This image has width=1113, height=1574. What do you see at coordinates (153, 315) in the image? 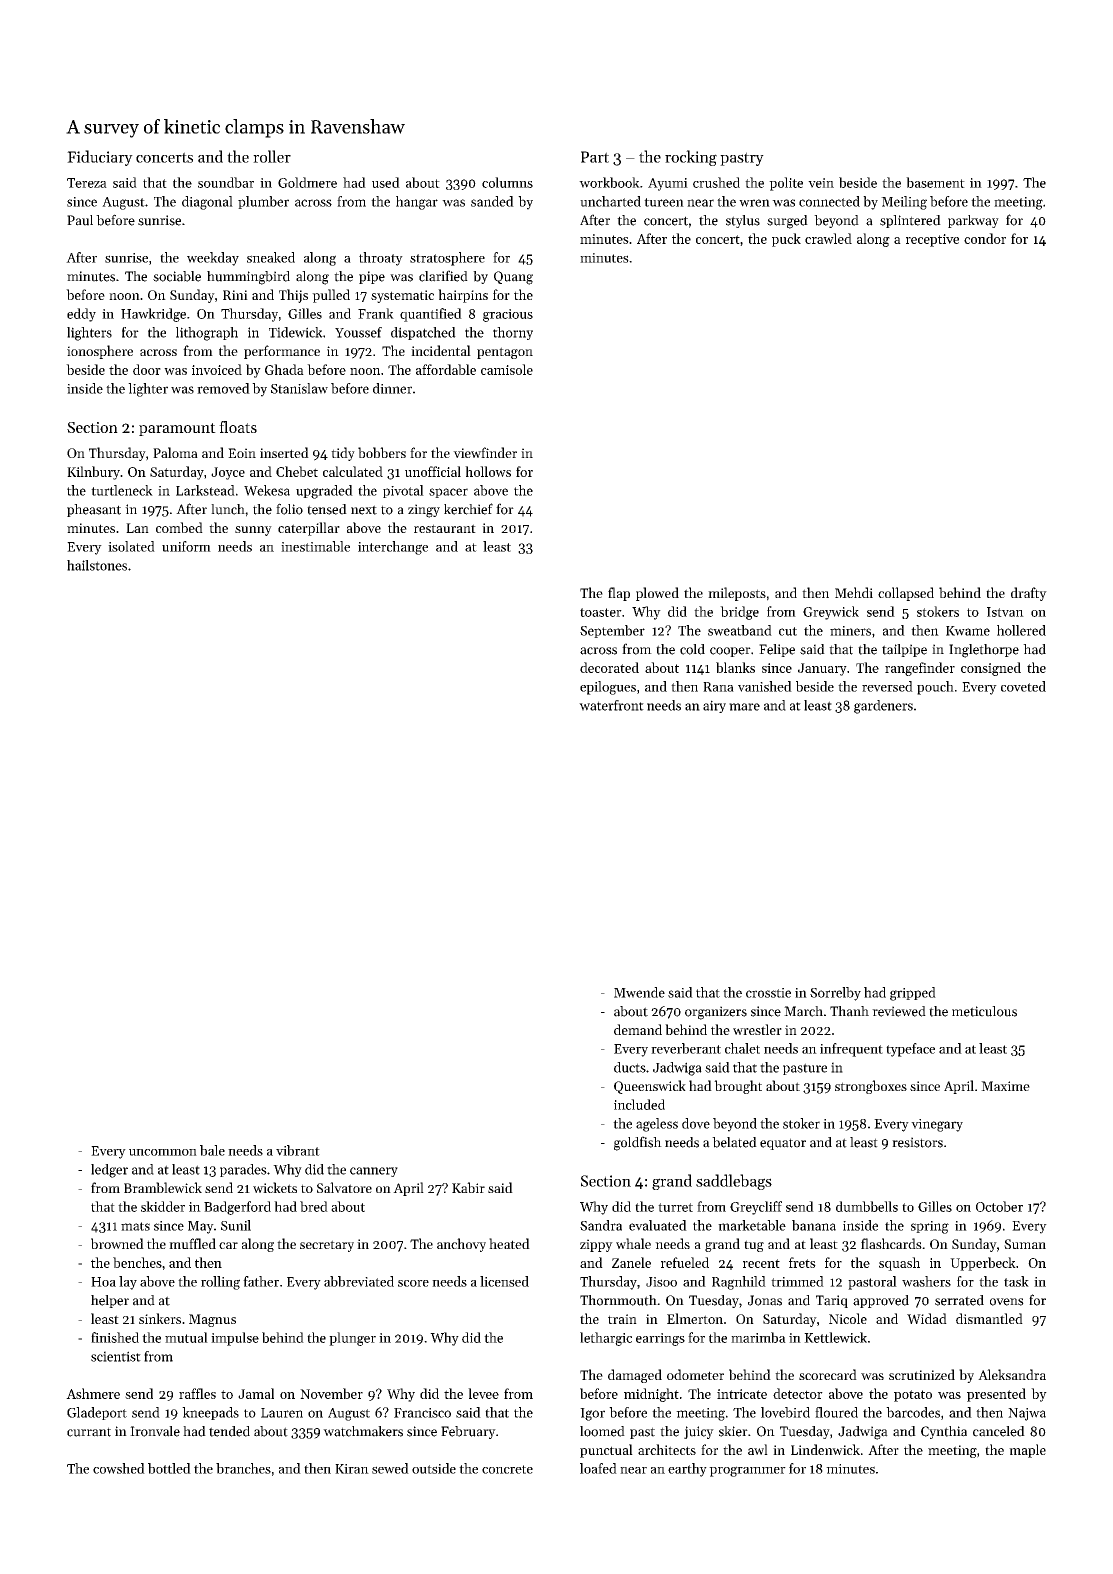
I see `Hawkridge` at bounding box center [153, 315].
